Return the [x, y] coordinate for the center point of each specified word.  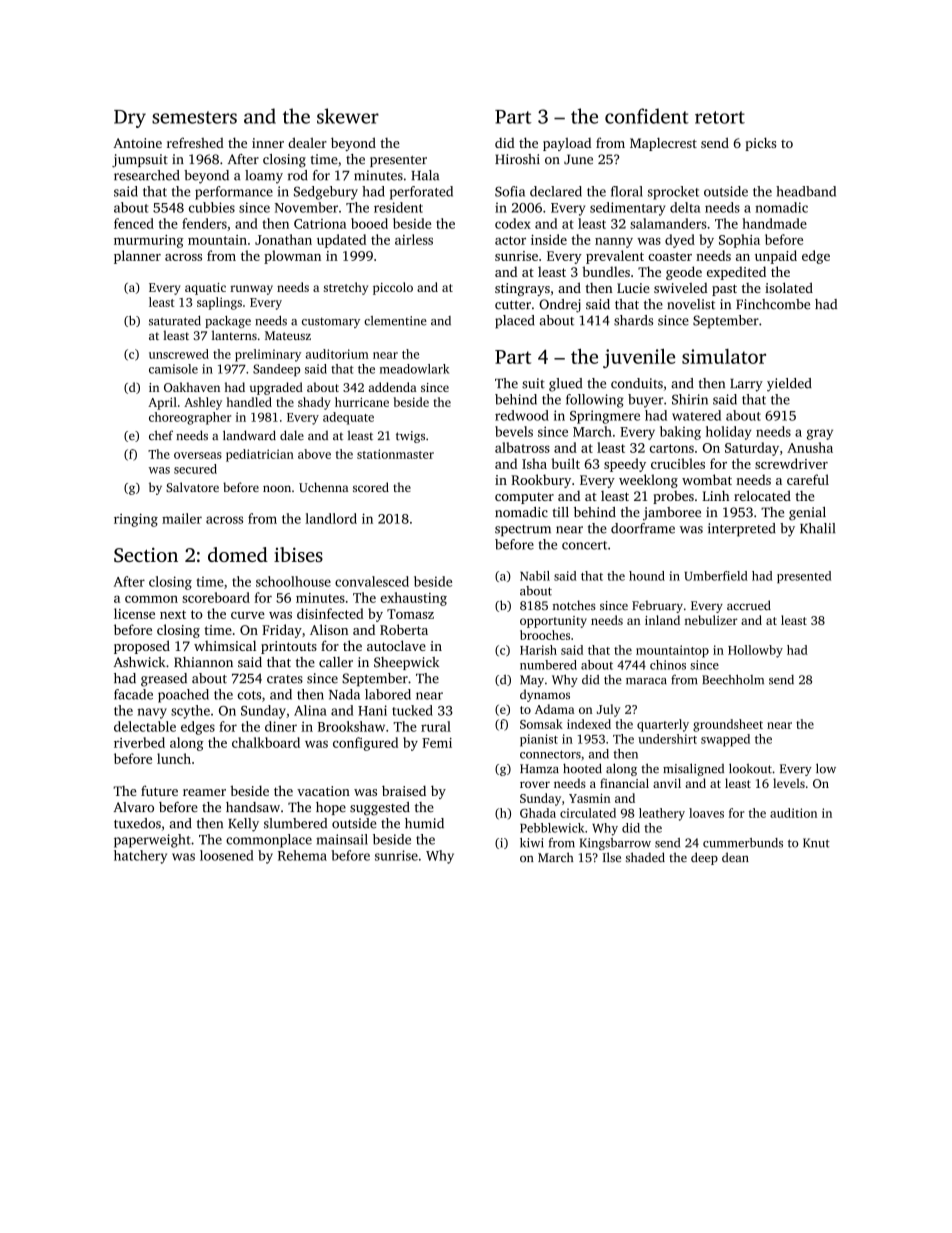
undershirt [667, 739]
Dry [130, 119]
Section [146, 555]
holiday [729, 433]
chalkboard [266, 742]
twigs [410, 437]
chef [161, 435]
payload [567, 144]
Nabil [535, 576]
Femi [437, 743]
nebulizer [711, 620]
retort [720, 117]
